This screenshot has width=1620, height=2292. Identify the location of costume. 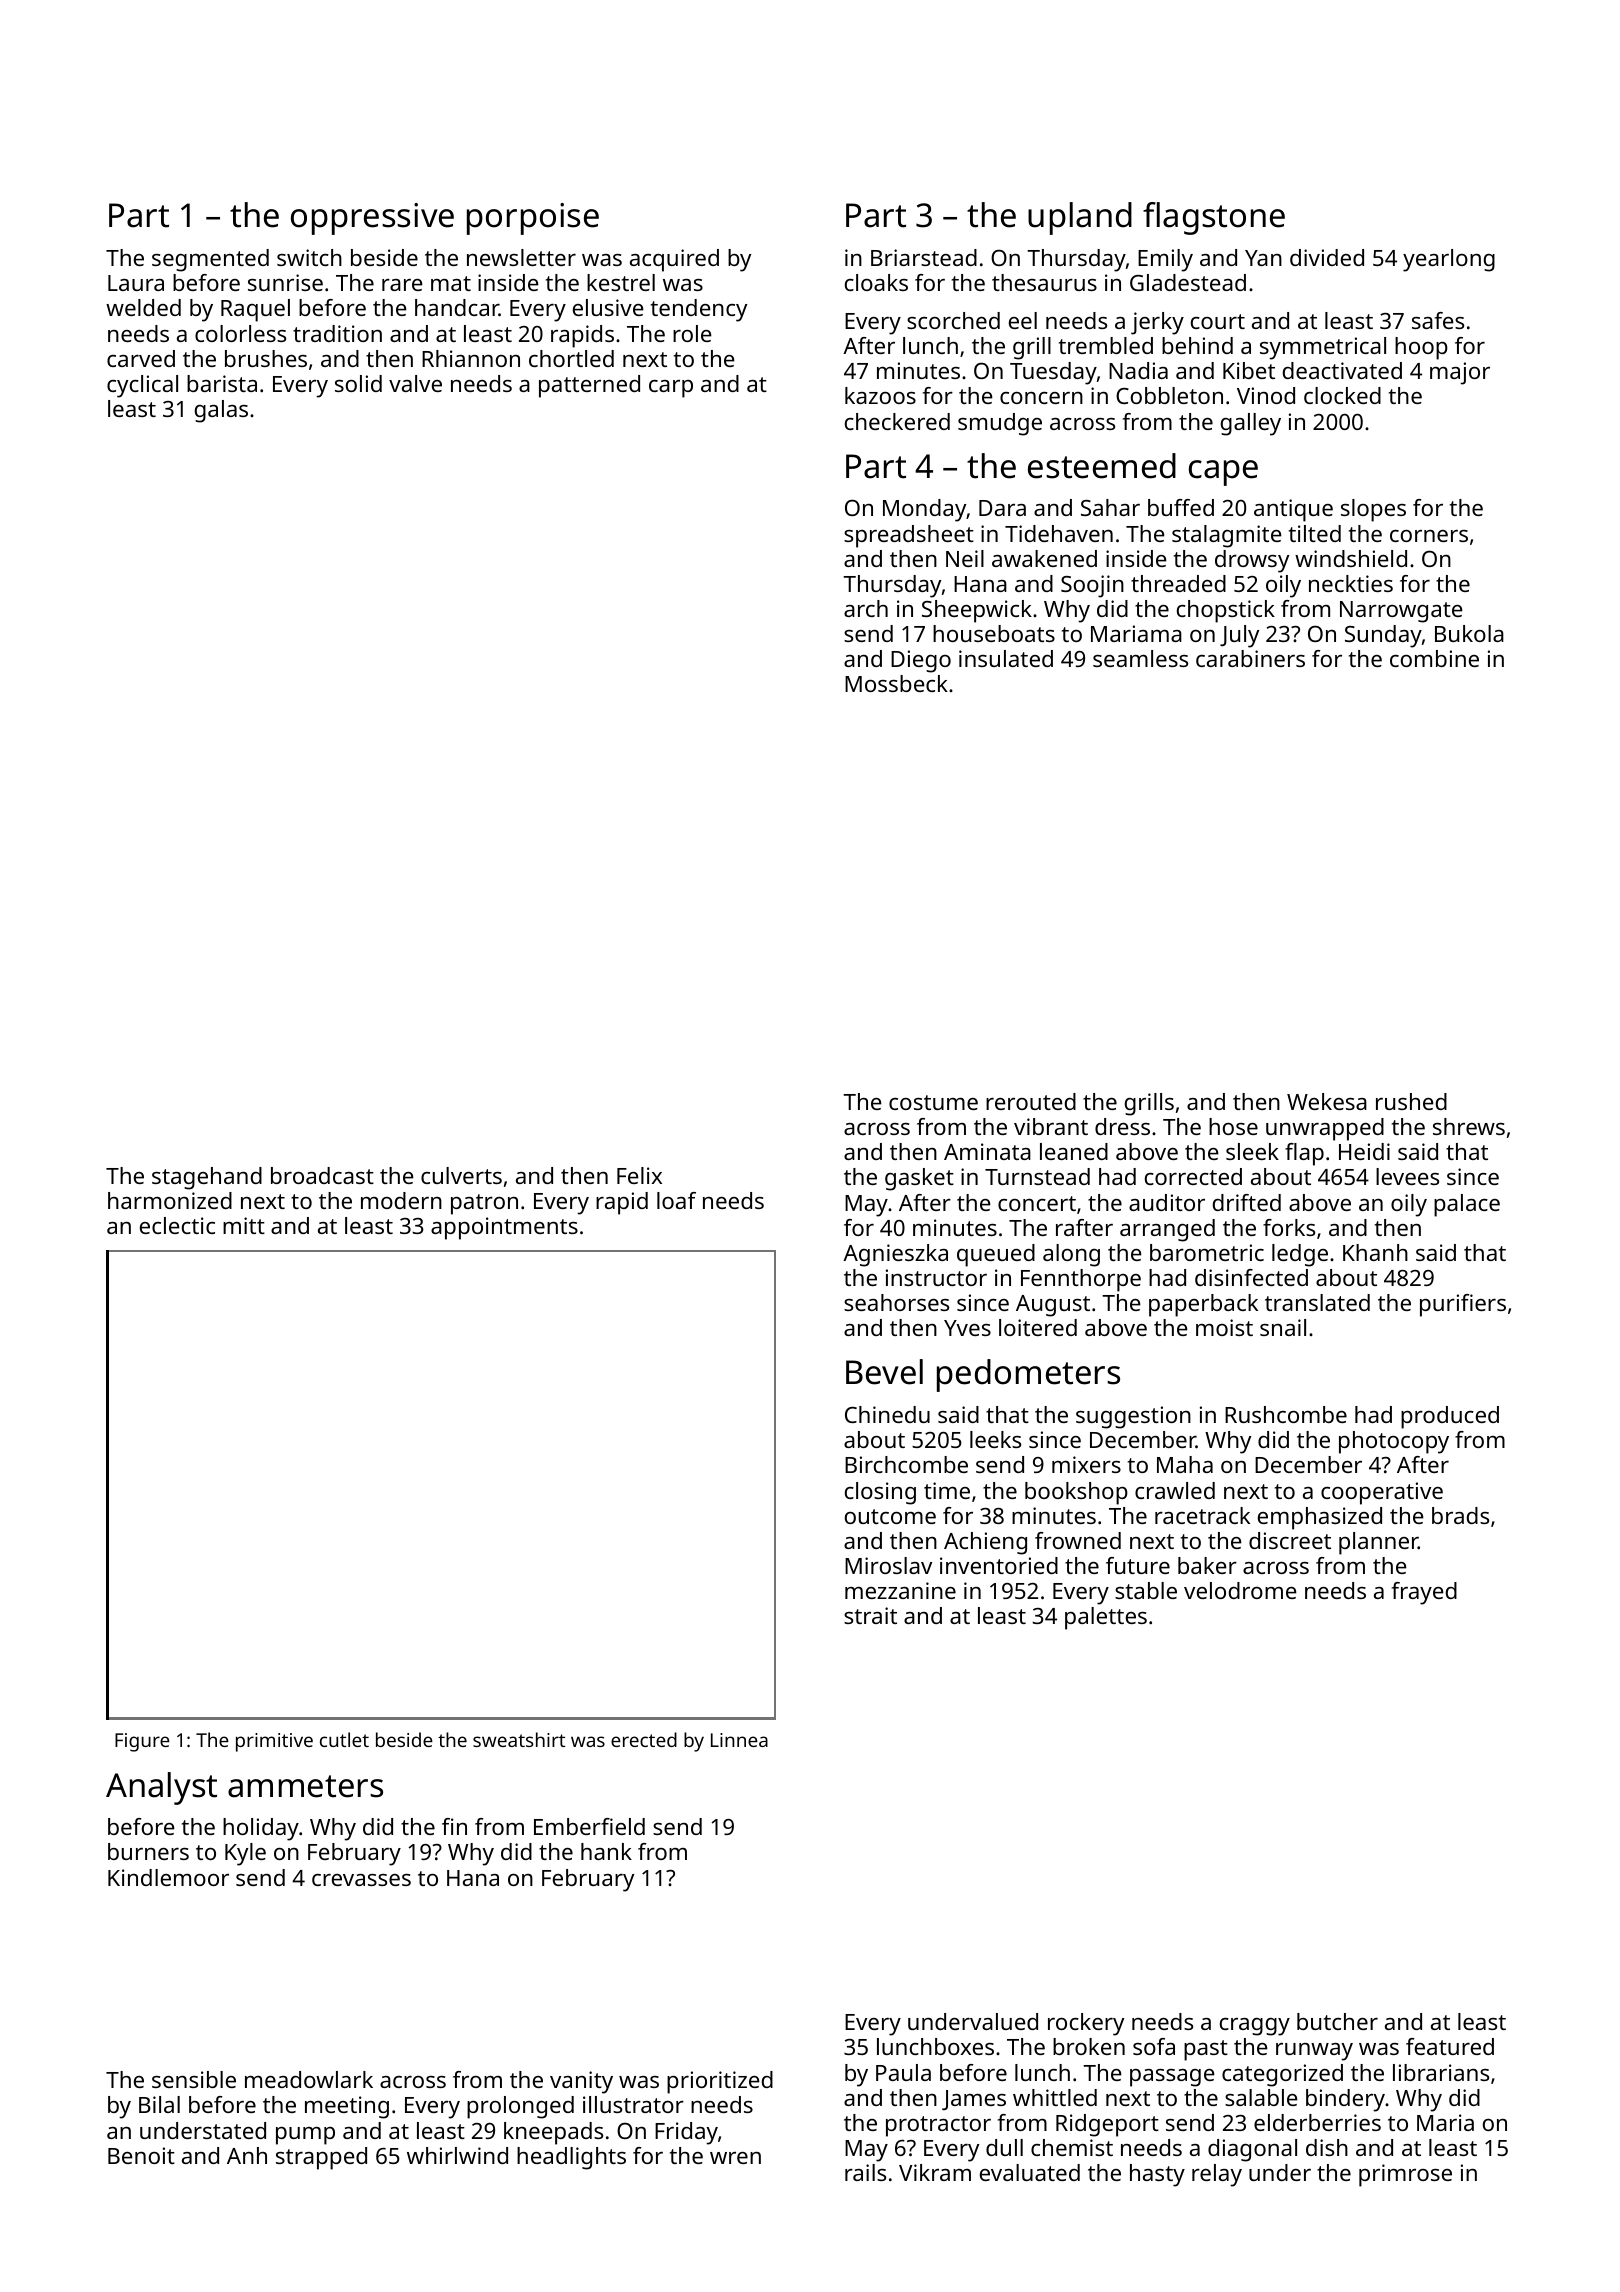
(933, 1102).
